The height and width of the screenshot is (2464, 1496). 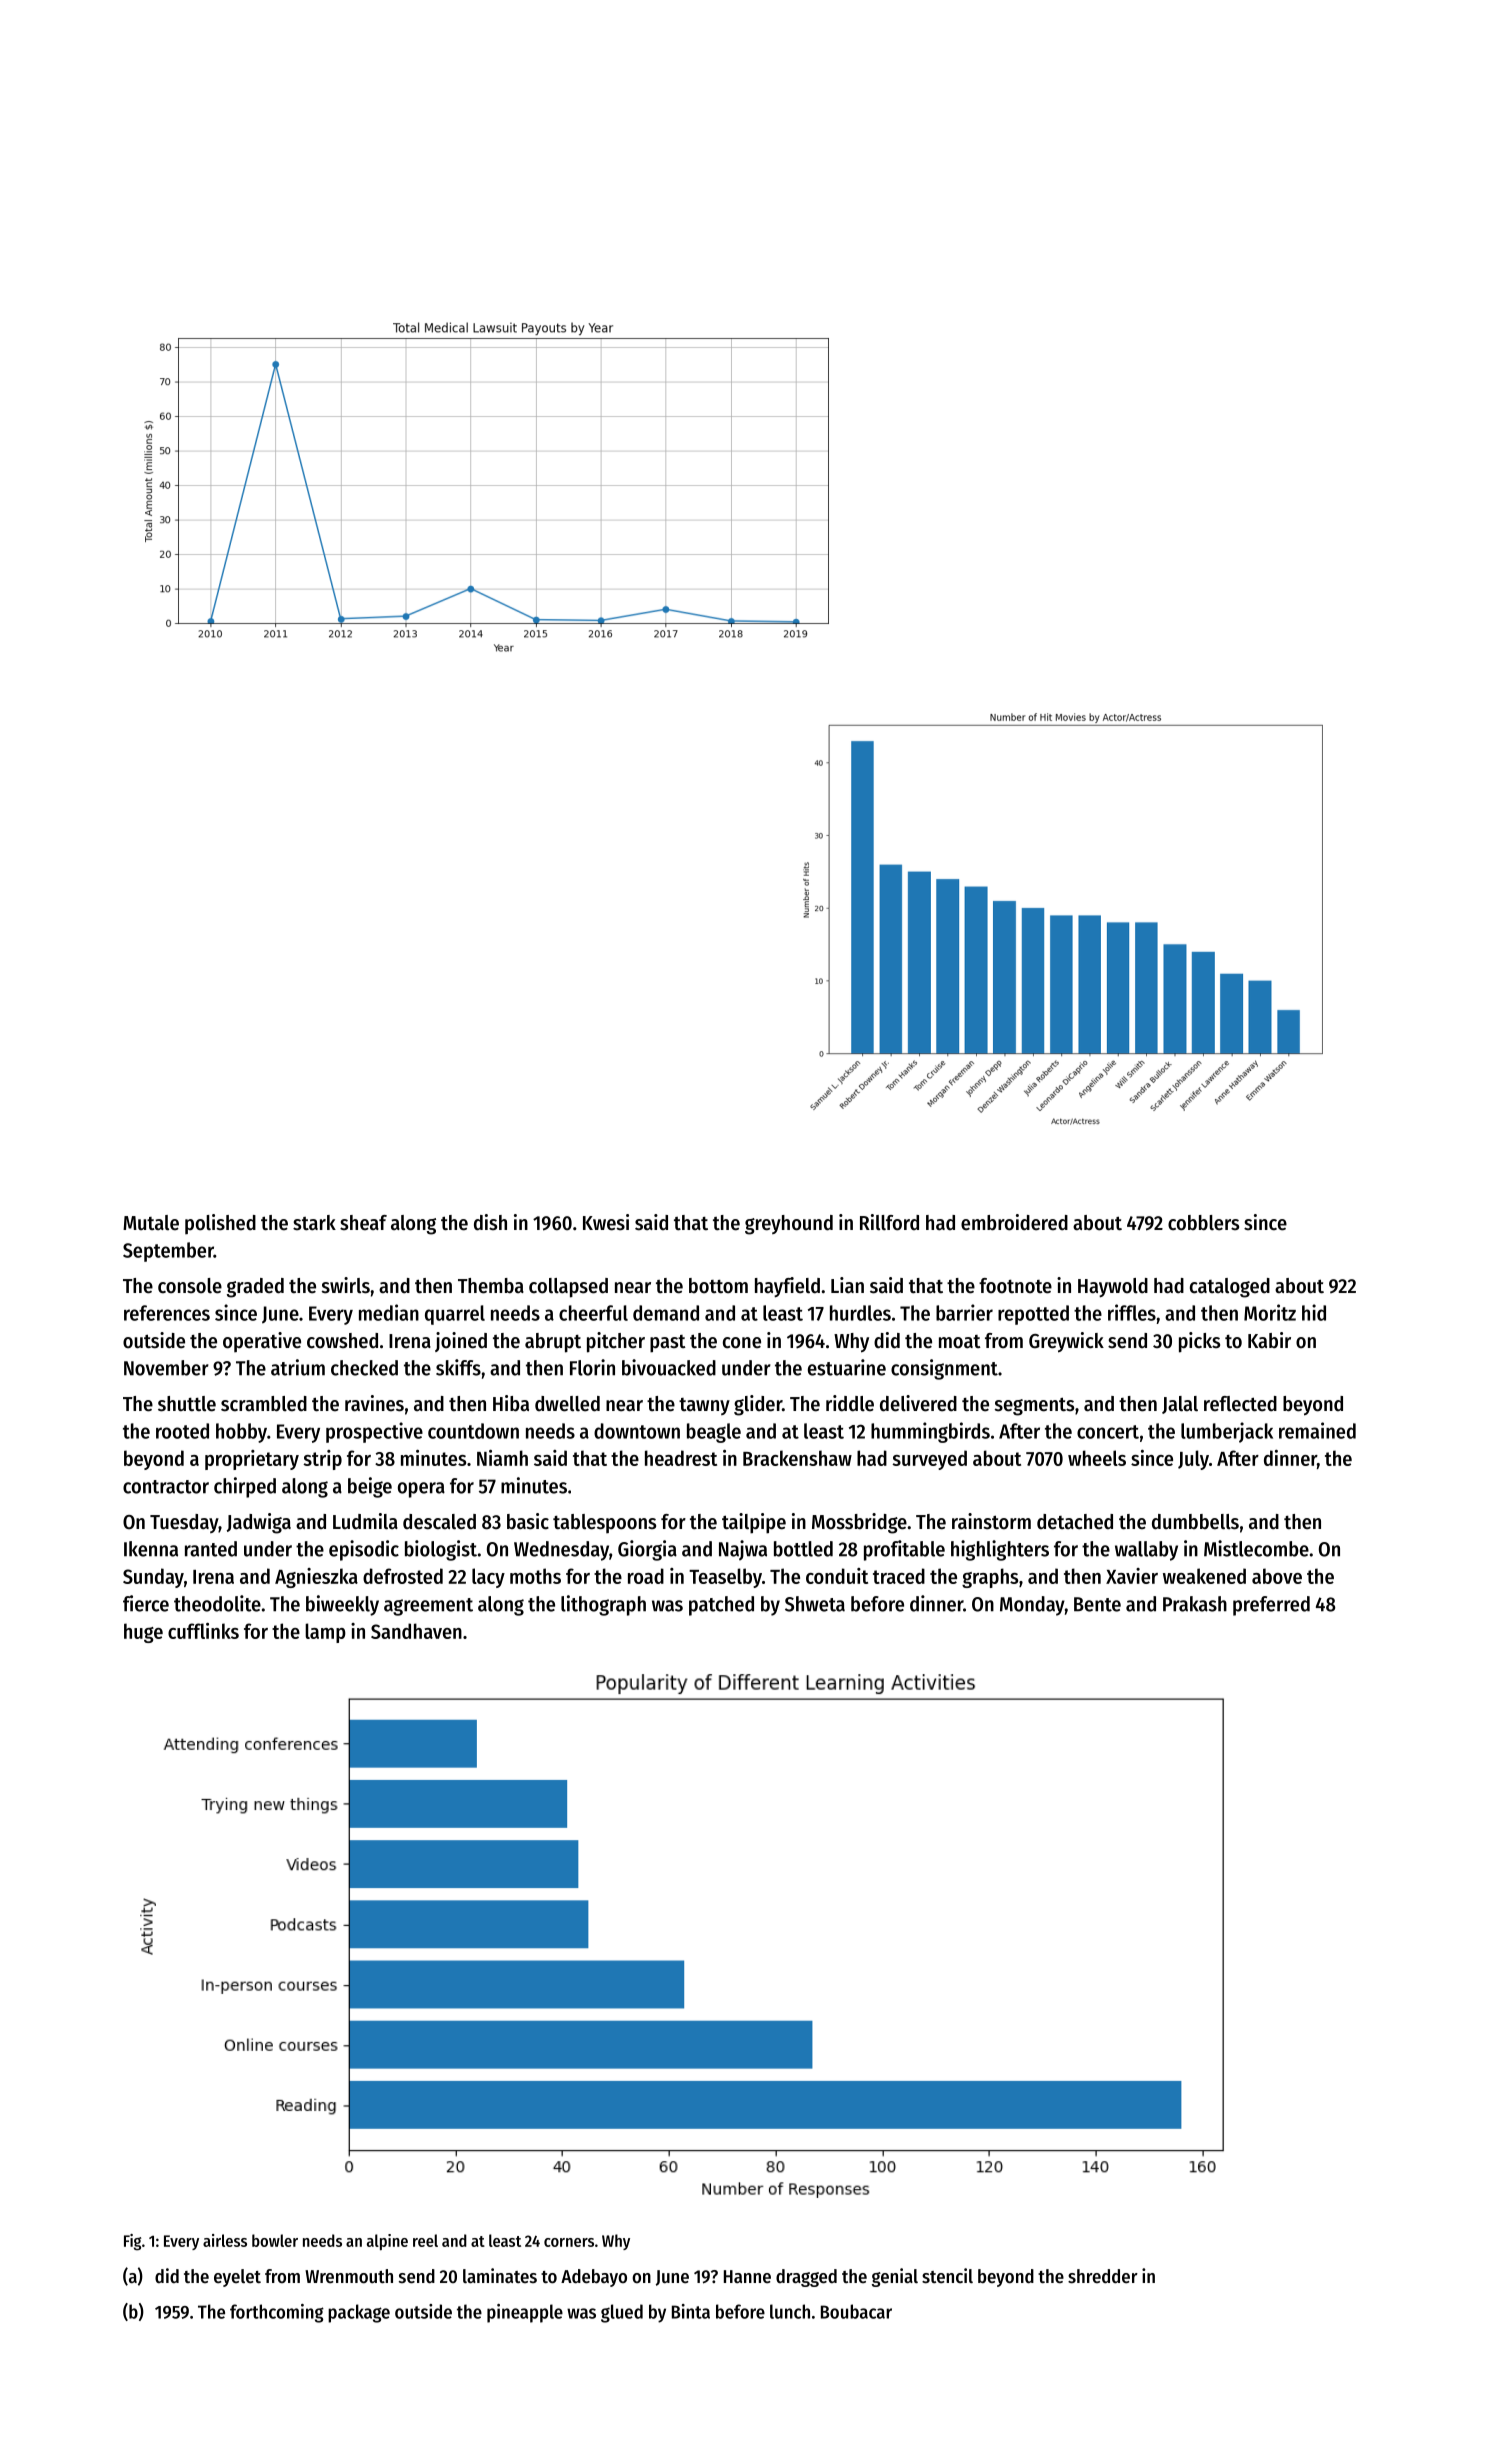 What do you see at coordinates (1066, 1342) in the screenshot?
I see `Greywick` at bounding box center [1066, 1342].
